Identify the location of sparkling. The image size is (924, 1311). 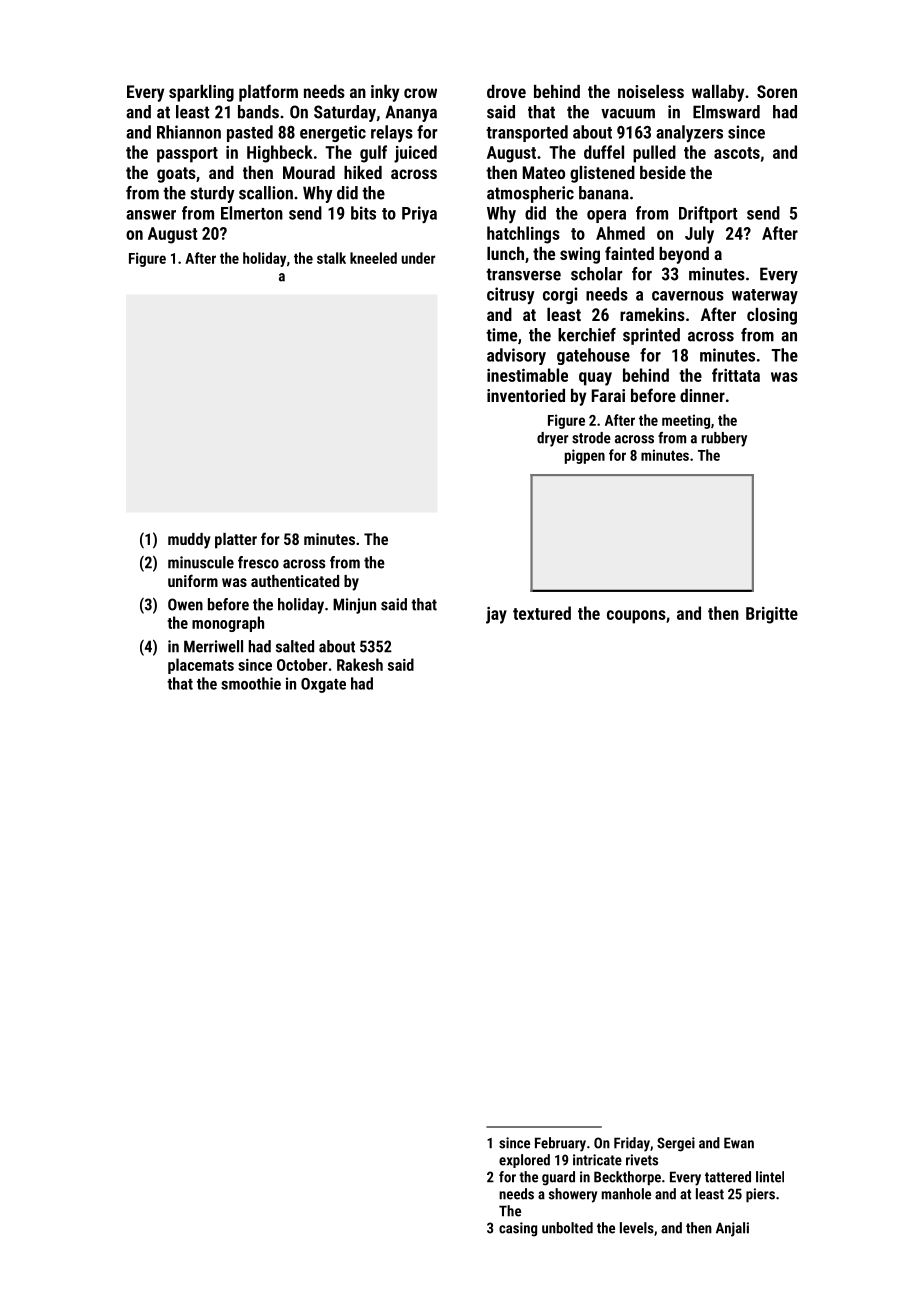
(201, 93).
